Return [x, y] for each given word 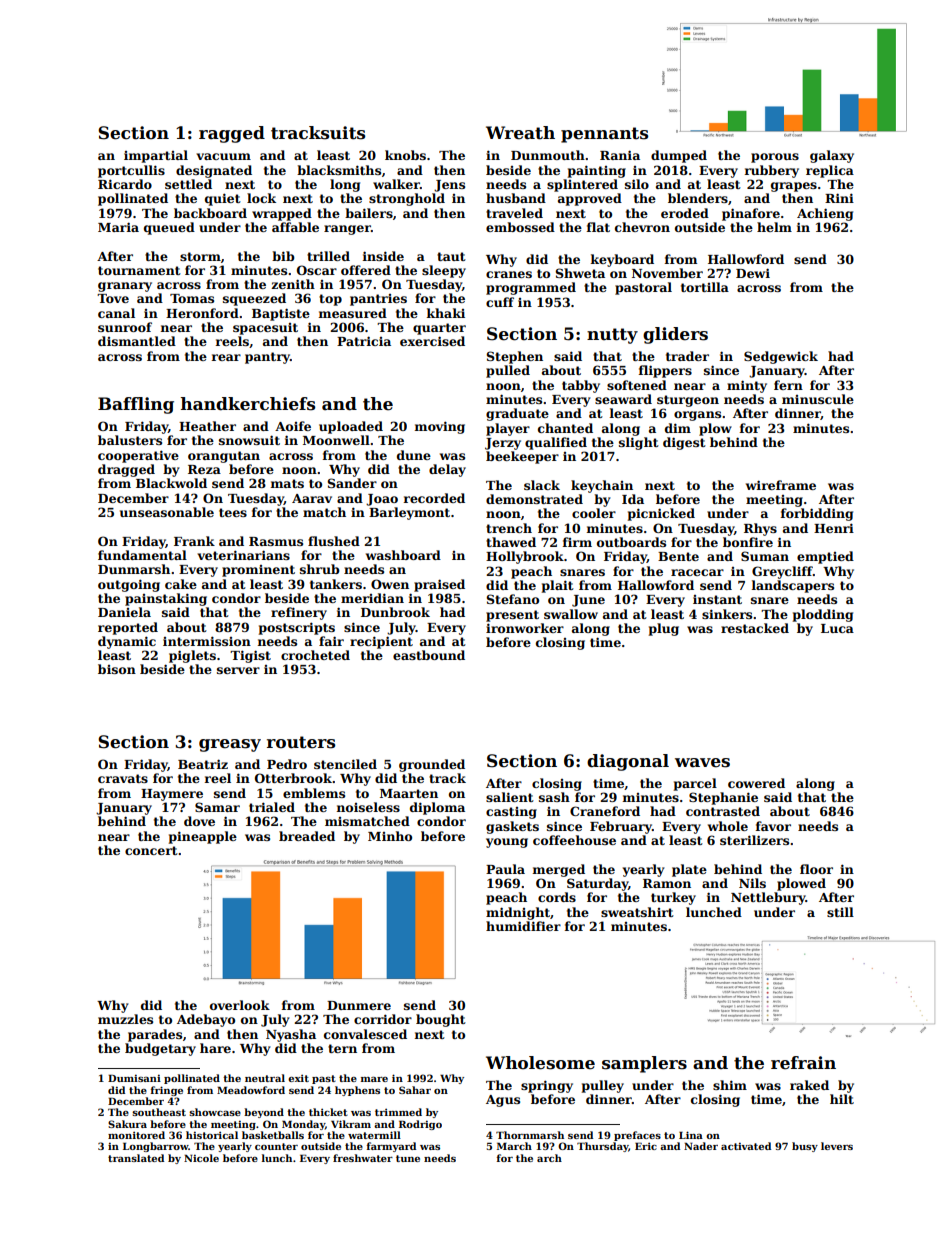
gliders [675, 335]
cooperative [138, 456]
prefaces [637, 1136]
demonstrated [534, 499]
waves [702, 763]
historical [212, 1135]
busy [805, 1147]
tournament [139, 270]
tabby [581, 386]
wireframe [781, 485]
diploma [437, 808]
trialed [272, 807]
